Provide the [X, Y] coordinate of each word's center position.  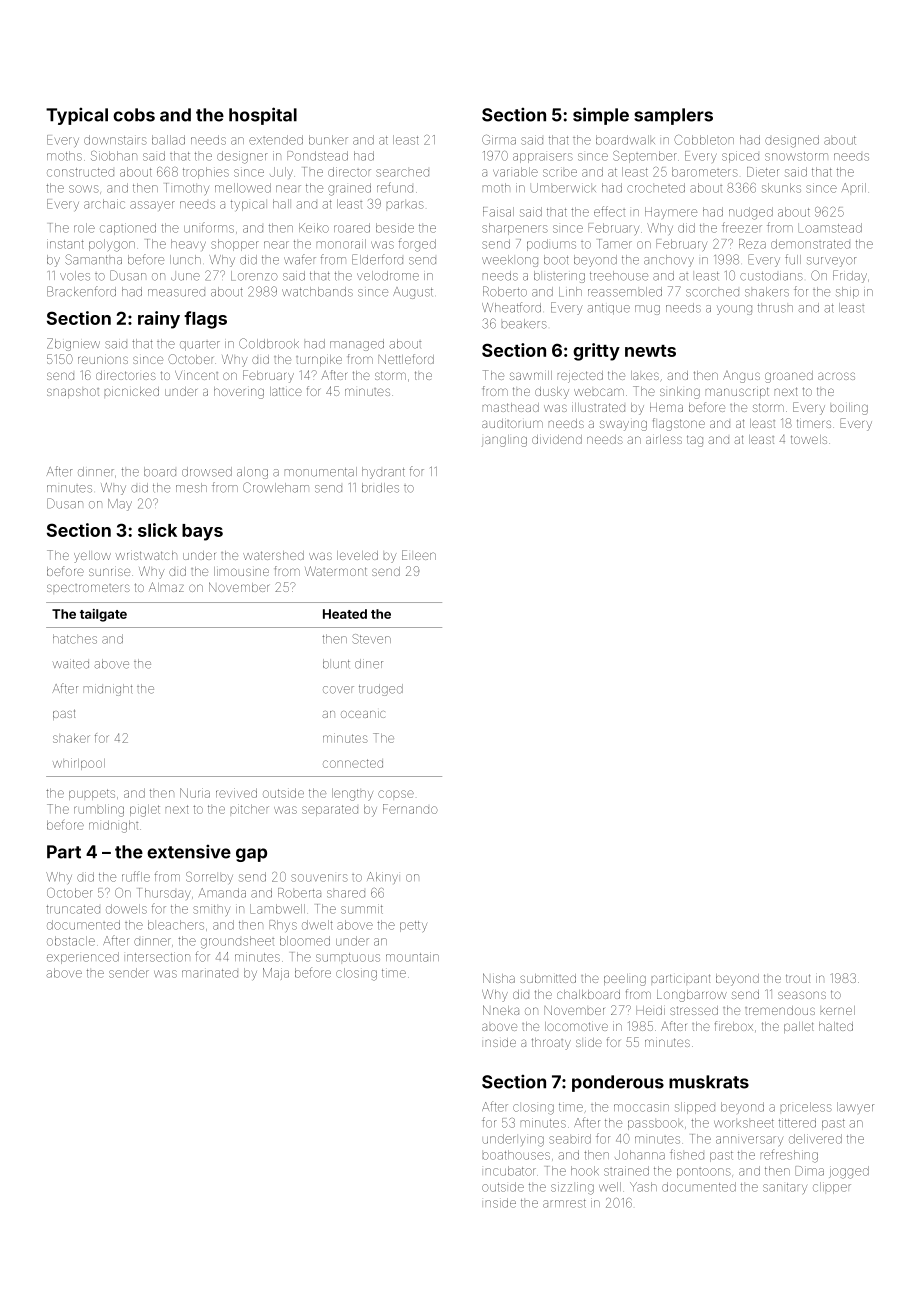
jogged [849, 1172]
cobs [134, 115]
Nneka [501, 1010]
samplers [673, 116]
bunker [328, 140]
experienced [83, 958]
